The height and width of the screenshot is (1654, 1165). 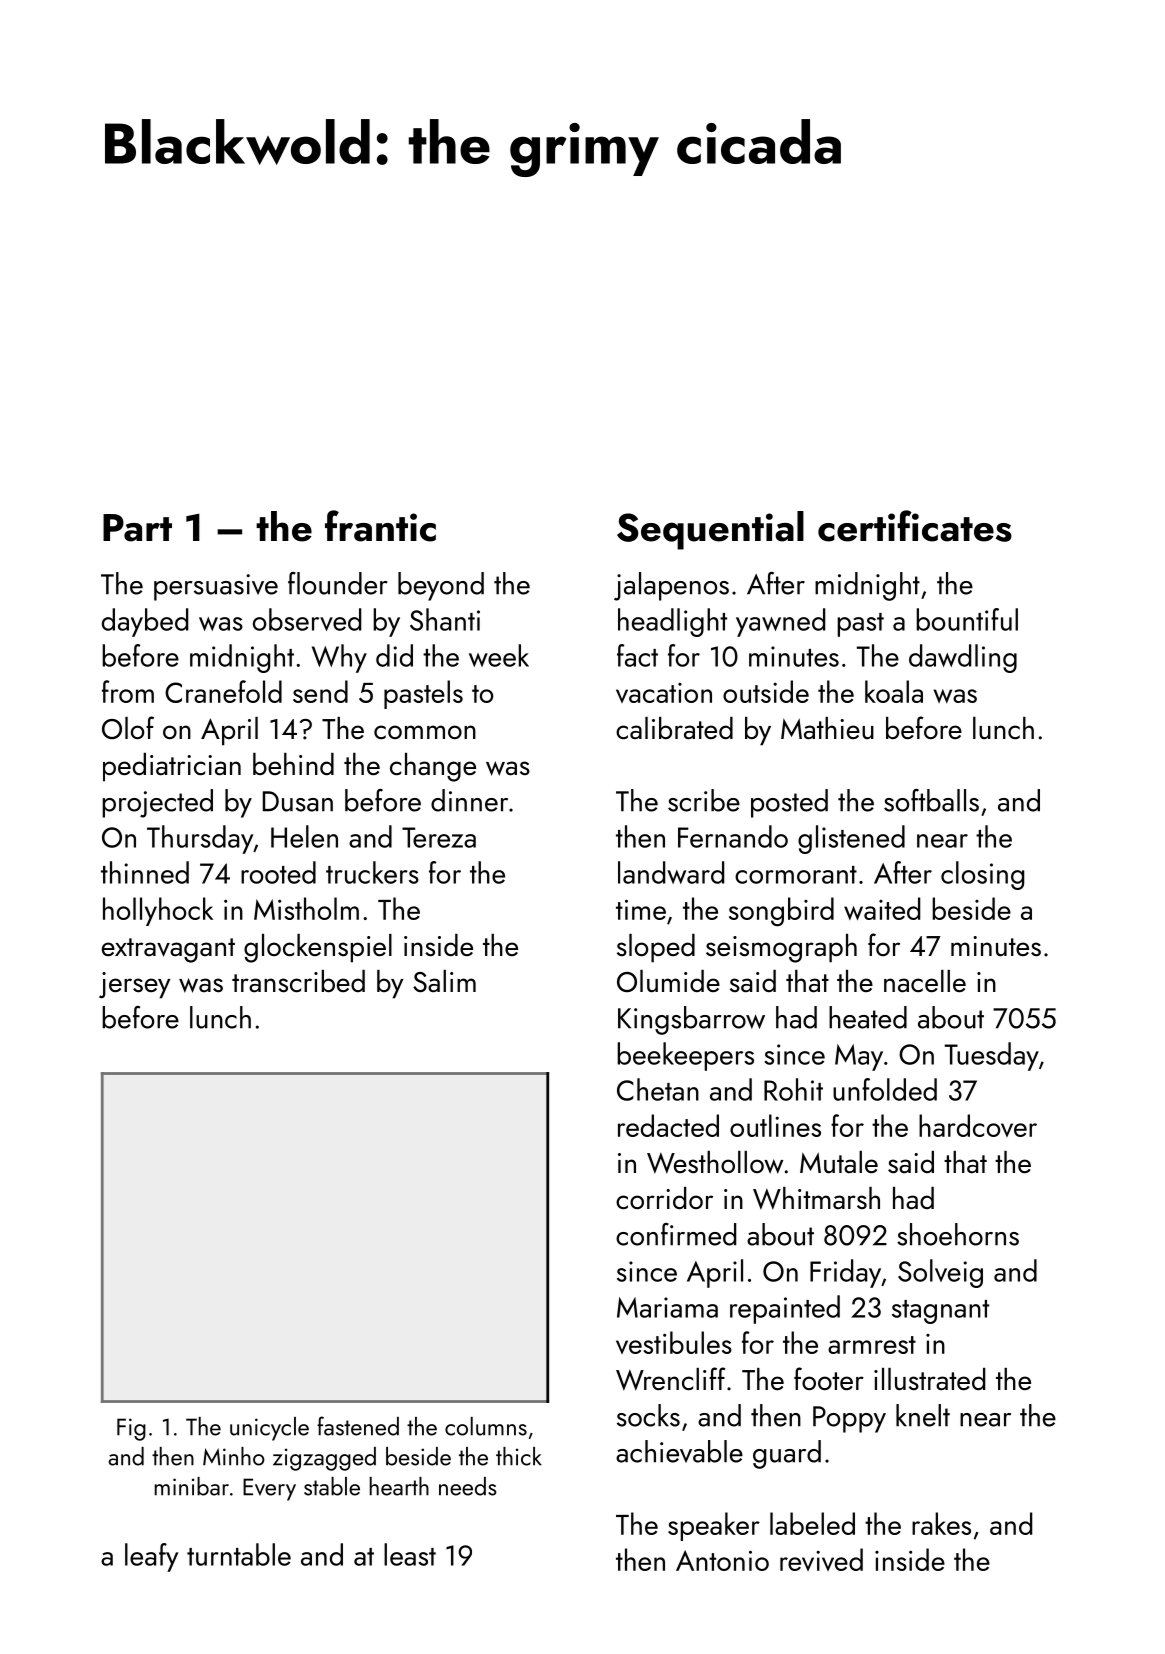 I want to click on Salim, so click(x=444, y=981).
